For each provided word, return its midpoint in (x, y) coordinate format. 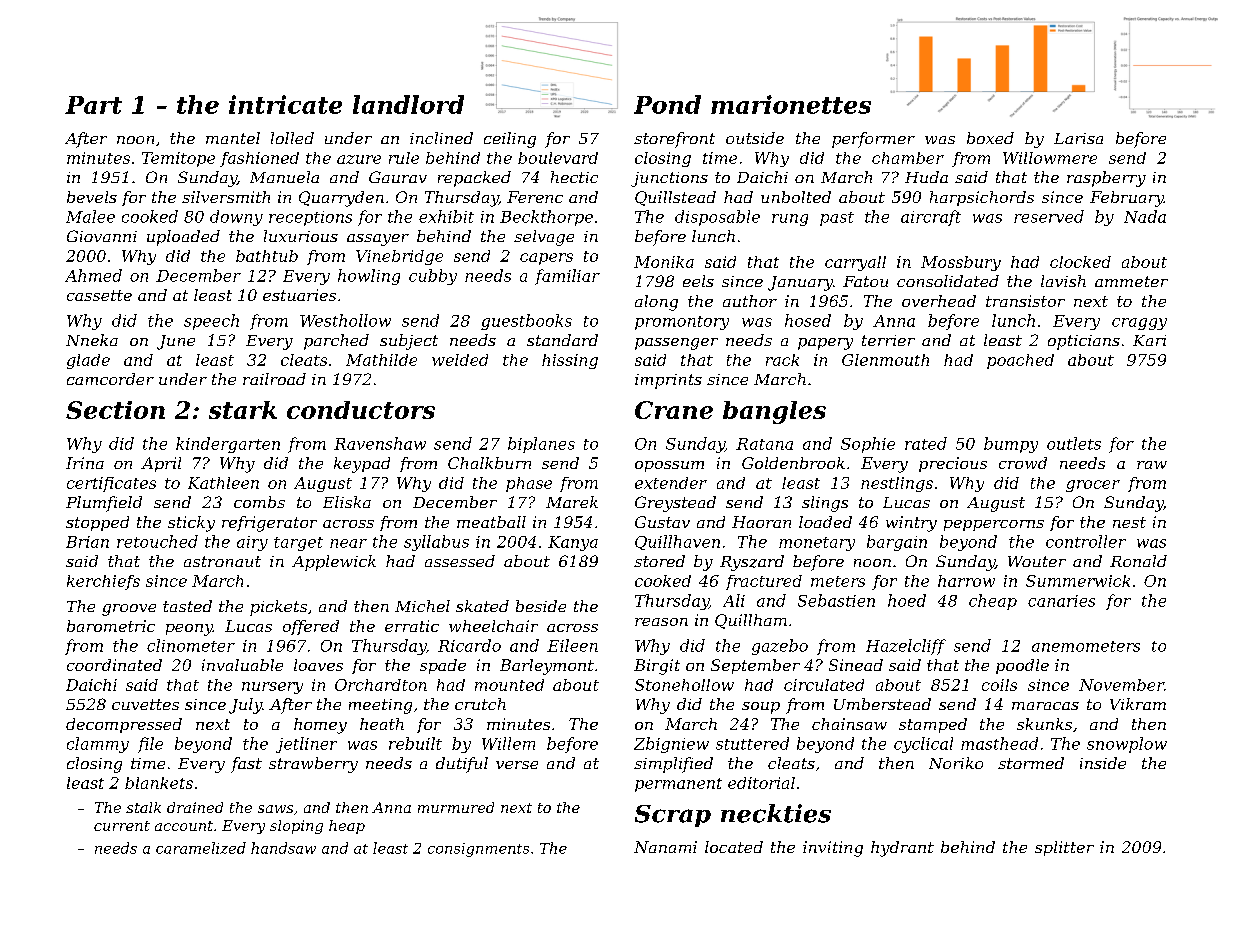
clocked (1080, 262)
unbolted (796, 197)
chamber (908, 158)
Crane (674, 410)
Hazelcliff (906, 647)
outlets (1074, 443)
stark (243, 410)
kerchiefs (103, 582)
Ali (734, 600)
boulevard (558, 158)
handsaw (283, 848)
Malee (90, 216)
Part (93, 105)
